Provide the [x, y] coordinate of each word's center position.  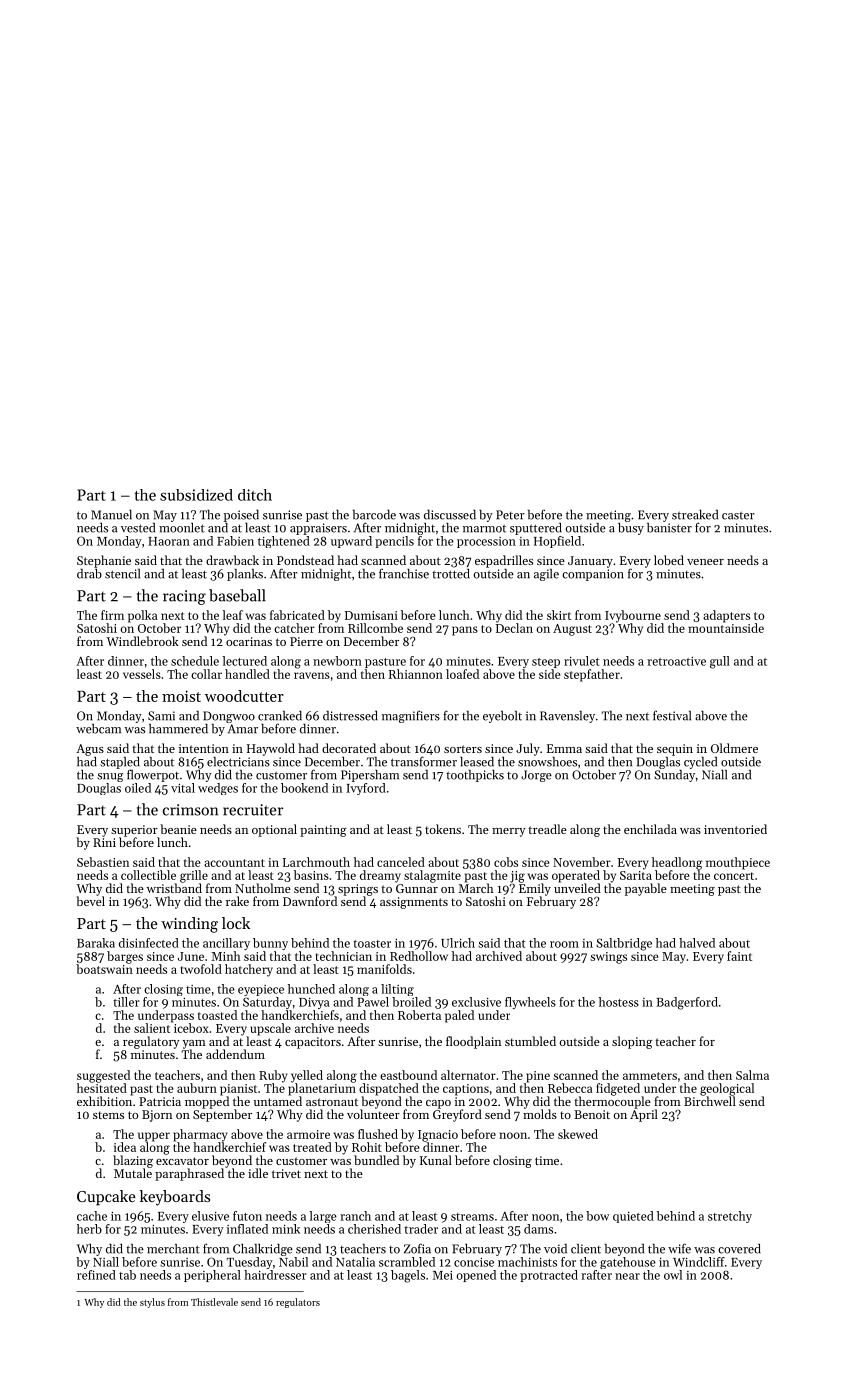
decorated [349, 748]
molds [540, 1114]
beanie [178, 829]
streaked [695, 515]
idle [258, 1173]
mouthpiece [738, 863]
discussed [450, 515]
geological [727, 1089]
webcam [98, 729]
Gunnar [417, 888]
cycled [700, 763]
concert [734, 876]
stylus [152, 1303]
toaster [372, 944]
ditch [255, 495]
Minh [226, 956]
